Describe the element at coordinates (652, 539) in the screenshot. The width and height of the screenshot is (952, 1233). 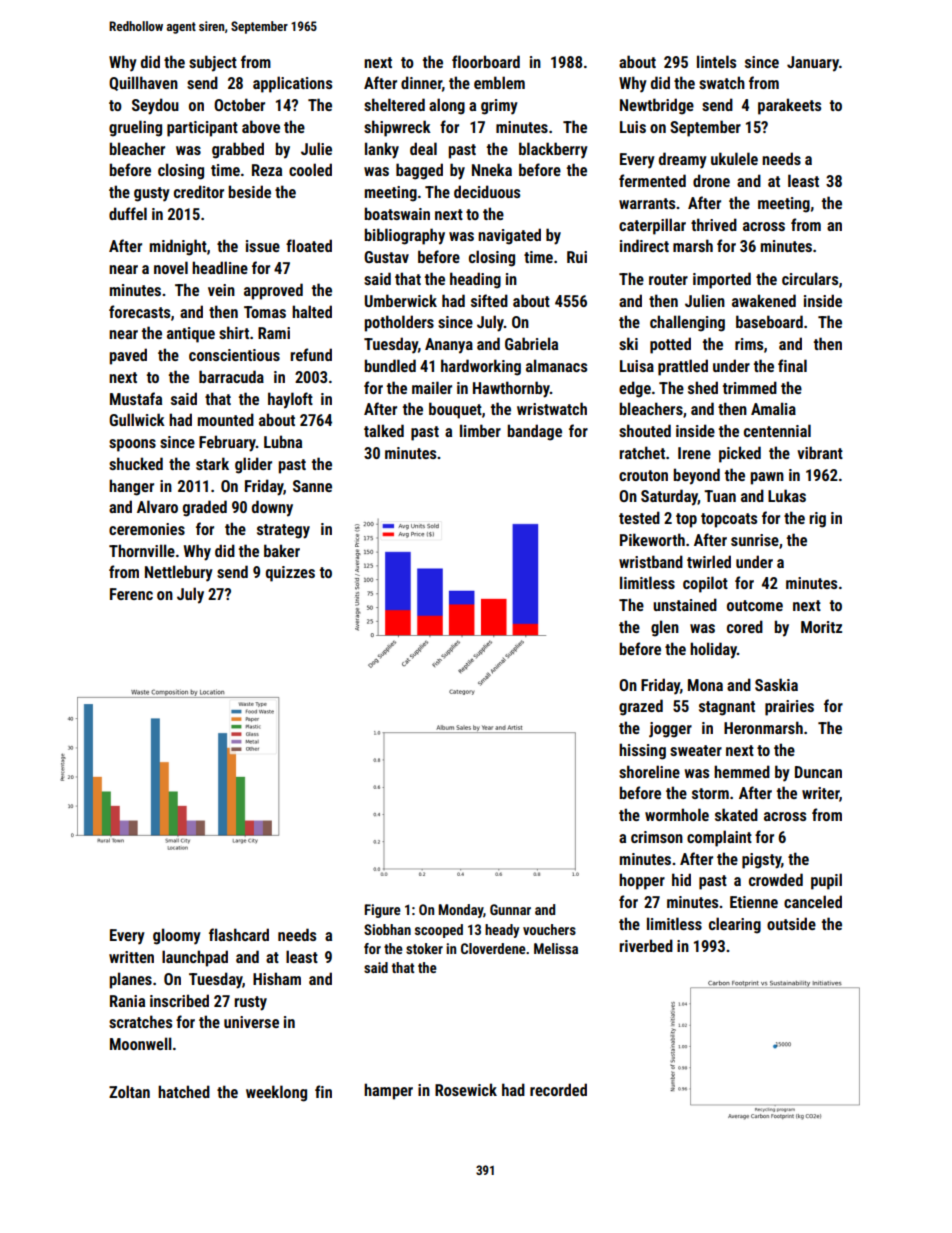
I see `Pikeworth` at that location.
